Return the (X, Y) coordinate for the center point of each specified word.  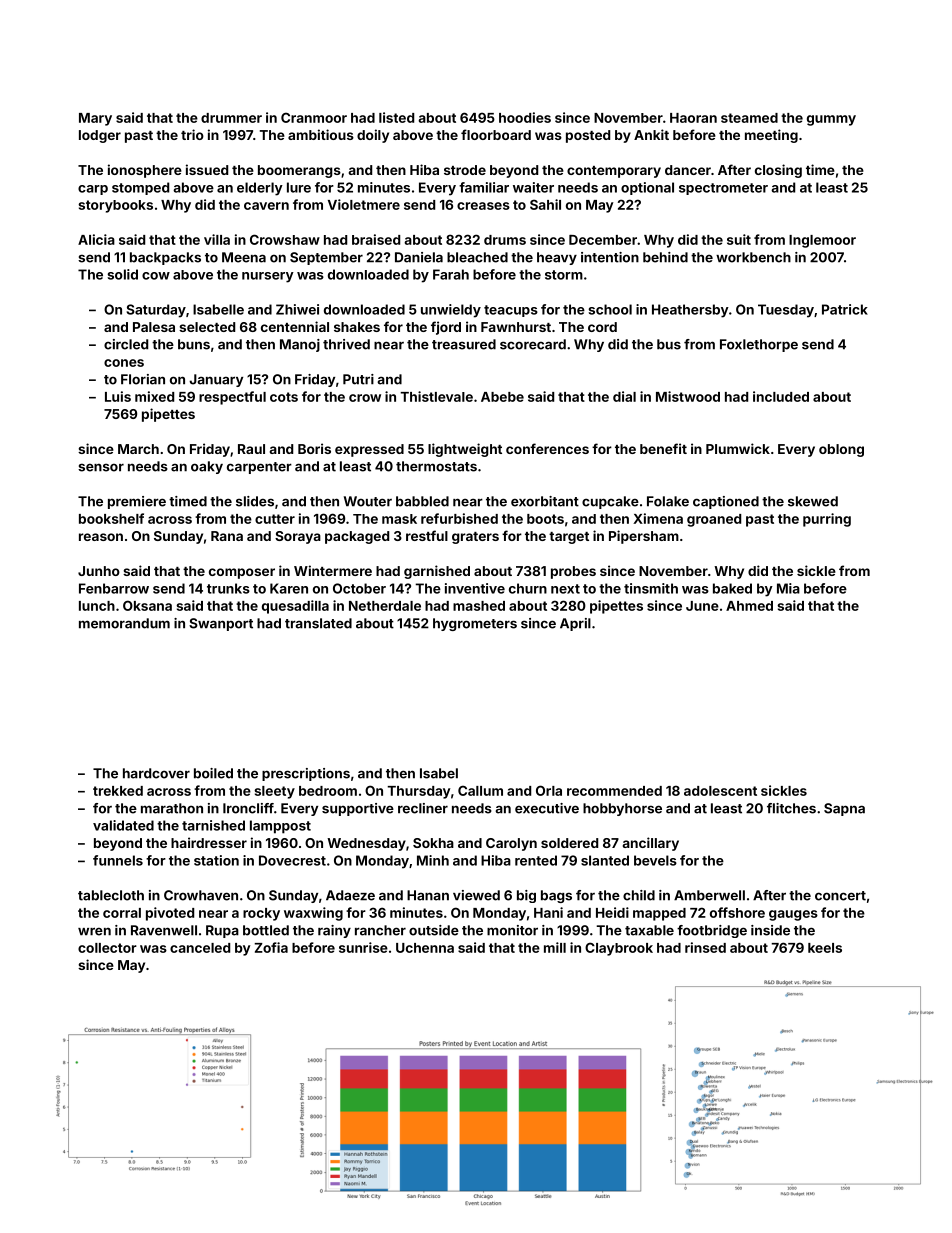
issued (207, 169)
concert (840, 896)
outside (434, 930)
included (781, 396)
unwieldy (451, 311)
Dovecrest (292, 860)
